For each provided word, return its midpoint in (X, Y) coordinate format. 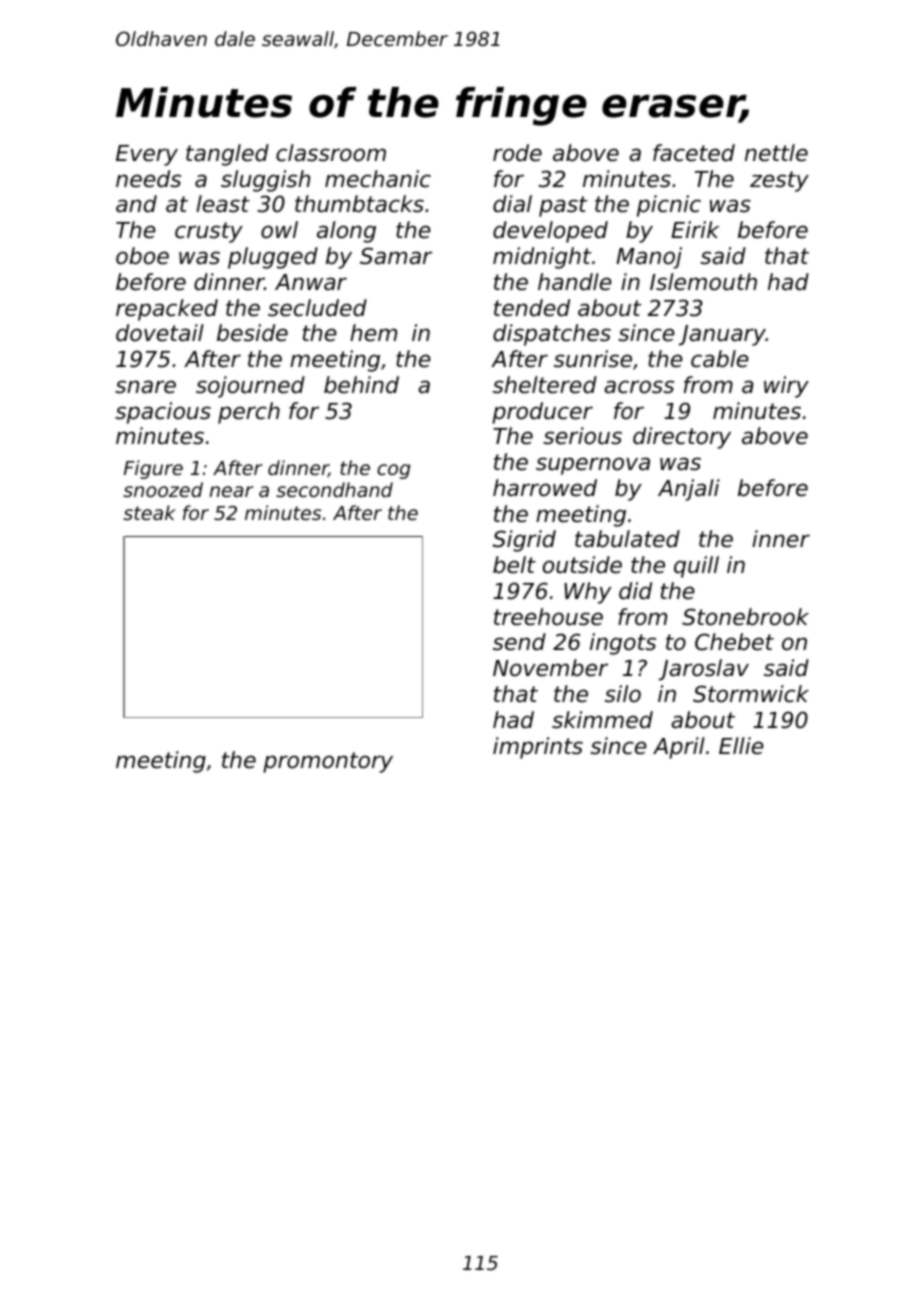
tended (532, 308)
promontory (328, 762)
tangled (227, 155)
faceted (694, 153)
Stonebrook (745, 617)
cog (393, 471)
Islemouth (703, 282)
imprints (538, 748)
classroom (331, 153)
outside (582, 565)
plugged (273, 258)
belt (514, 565)
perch (249, 413)
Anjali (689, 490)
